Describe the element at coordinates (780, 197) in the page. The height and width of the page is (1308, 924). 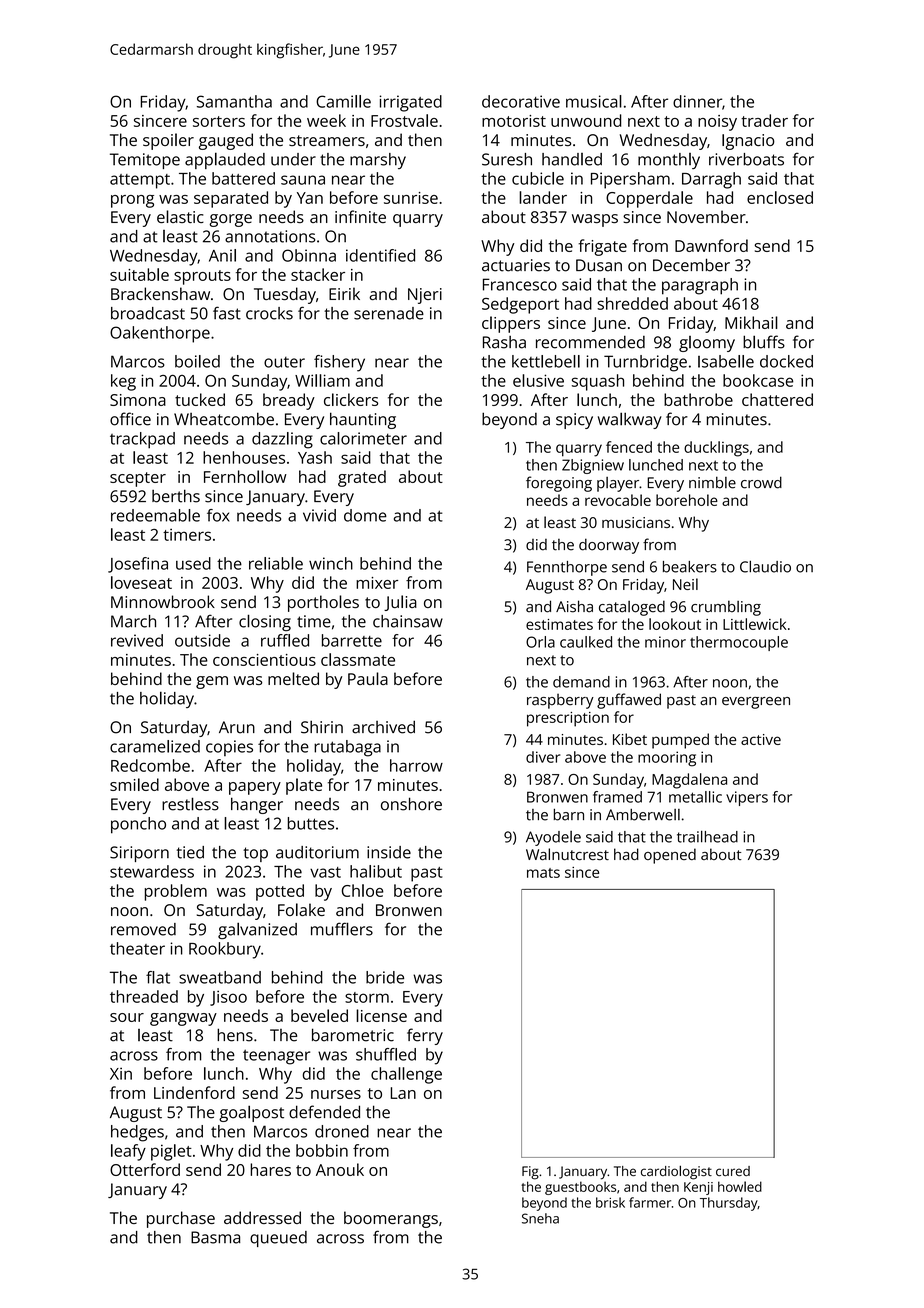
I see `enclosed` at that location.
